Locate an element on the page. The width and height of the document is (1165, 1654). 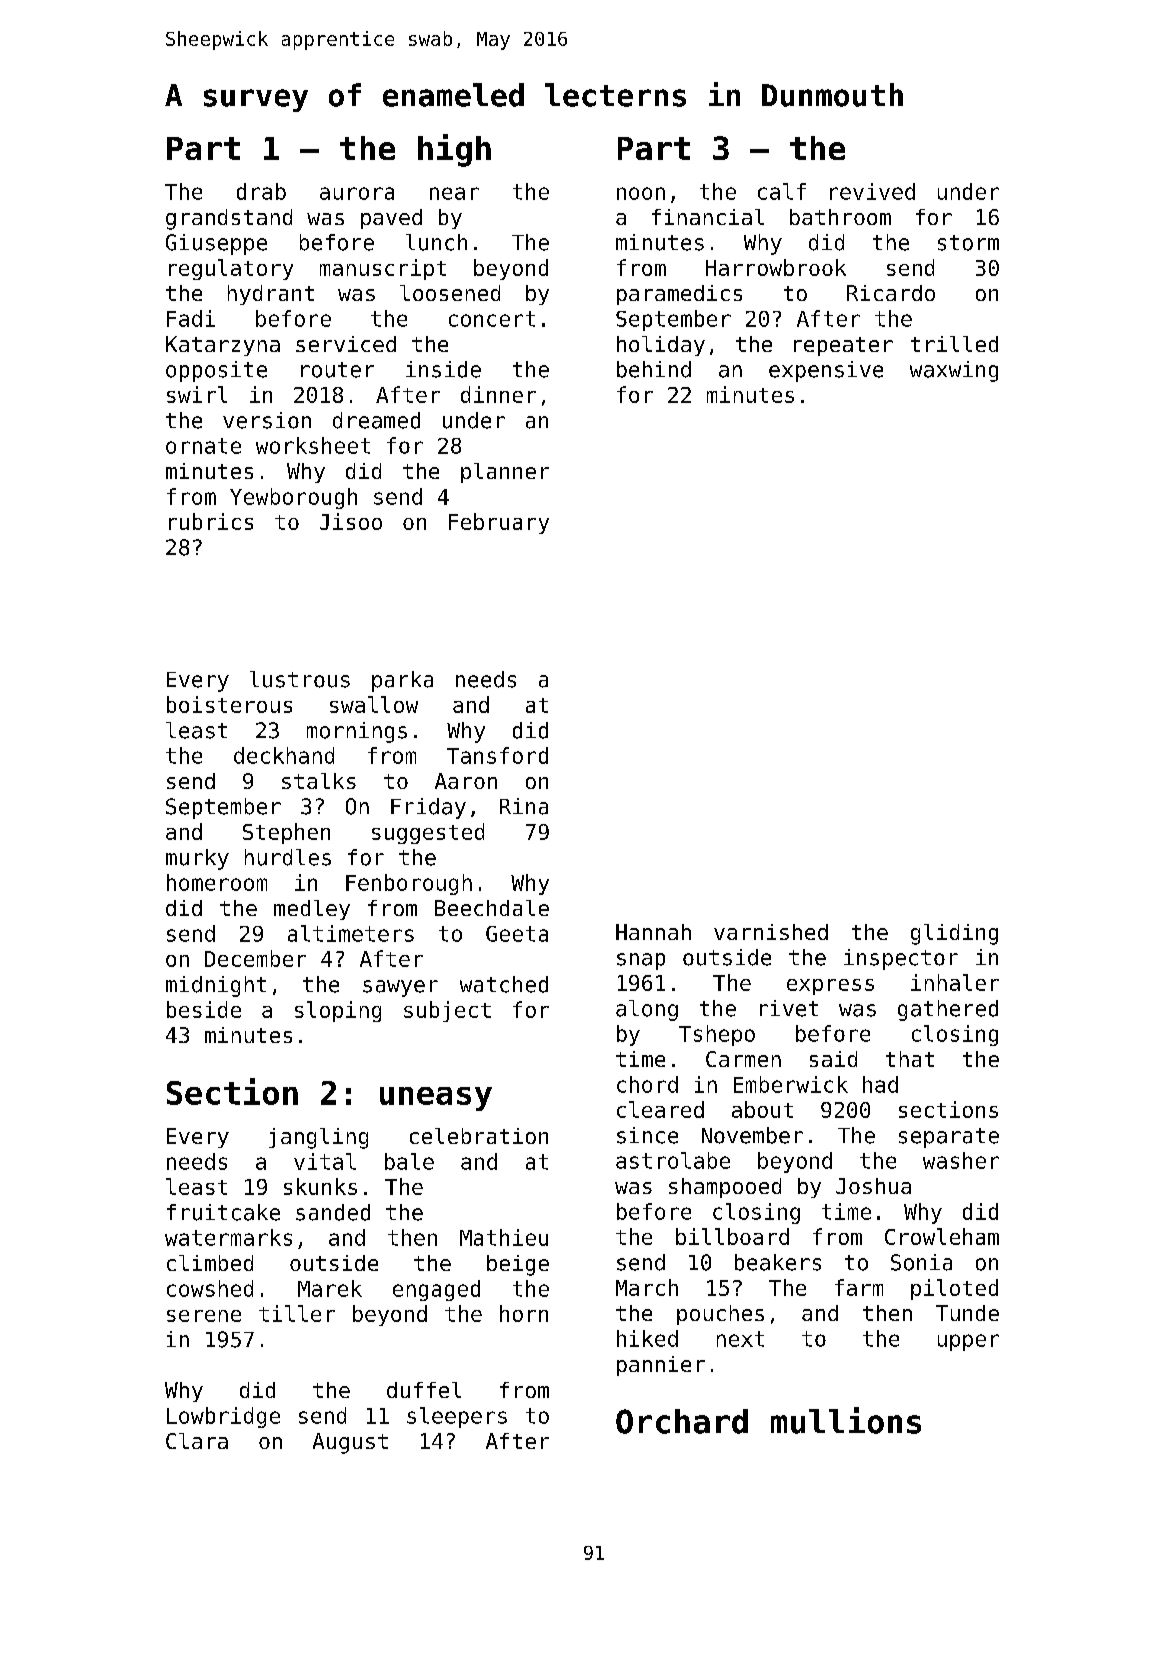
Giuseppe is located at coordinates (216, 244).
